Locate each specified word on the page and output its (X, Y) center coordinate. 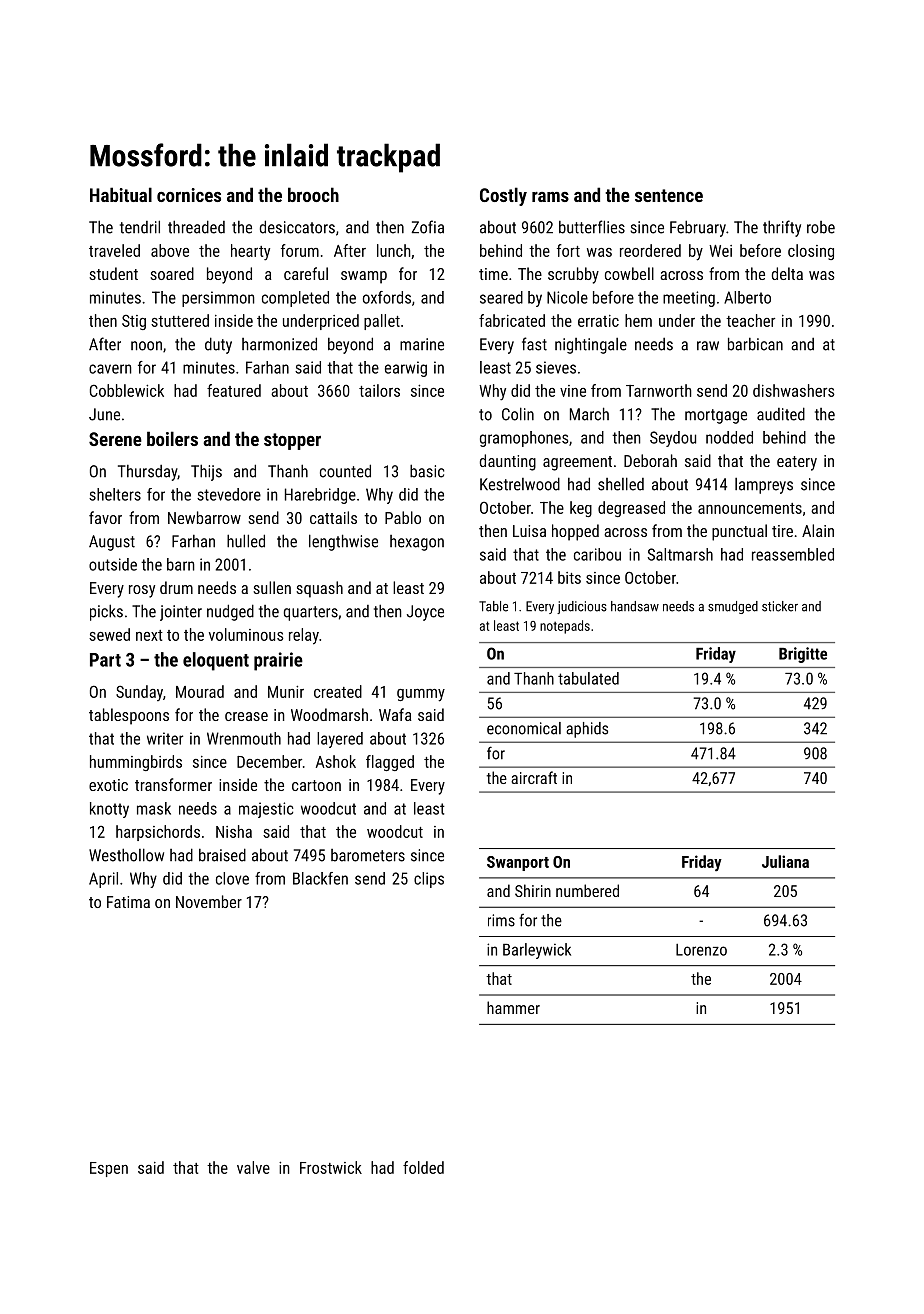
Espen (109, 1169)
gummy (421, 695)
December (269, 761)
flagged (390, 763)
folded (423, 1167)
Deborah (650, 460)
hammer (513, 1007)
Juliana (785, 861)
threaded (196, 227)
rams (550, 197)
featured (234, 390)
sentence (669, 195)
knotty (109, 810)
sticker (780, 606)
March (589, 414)
